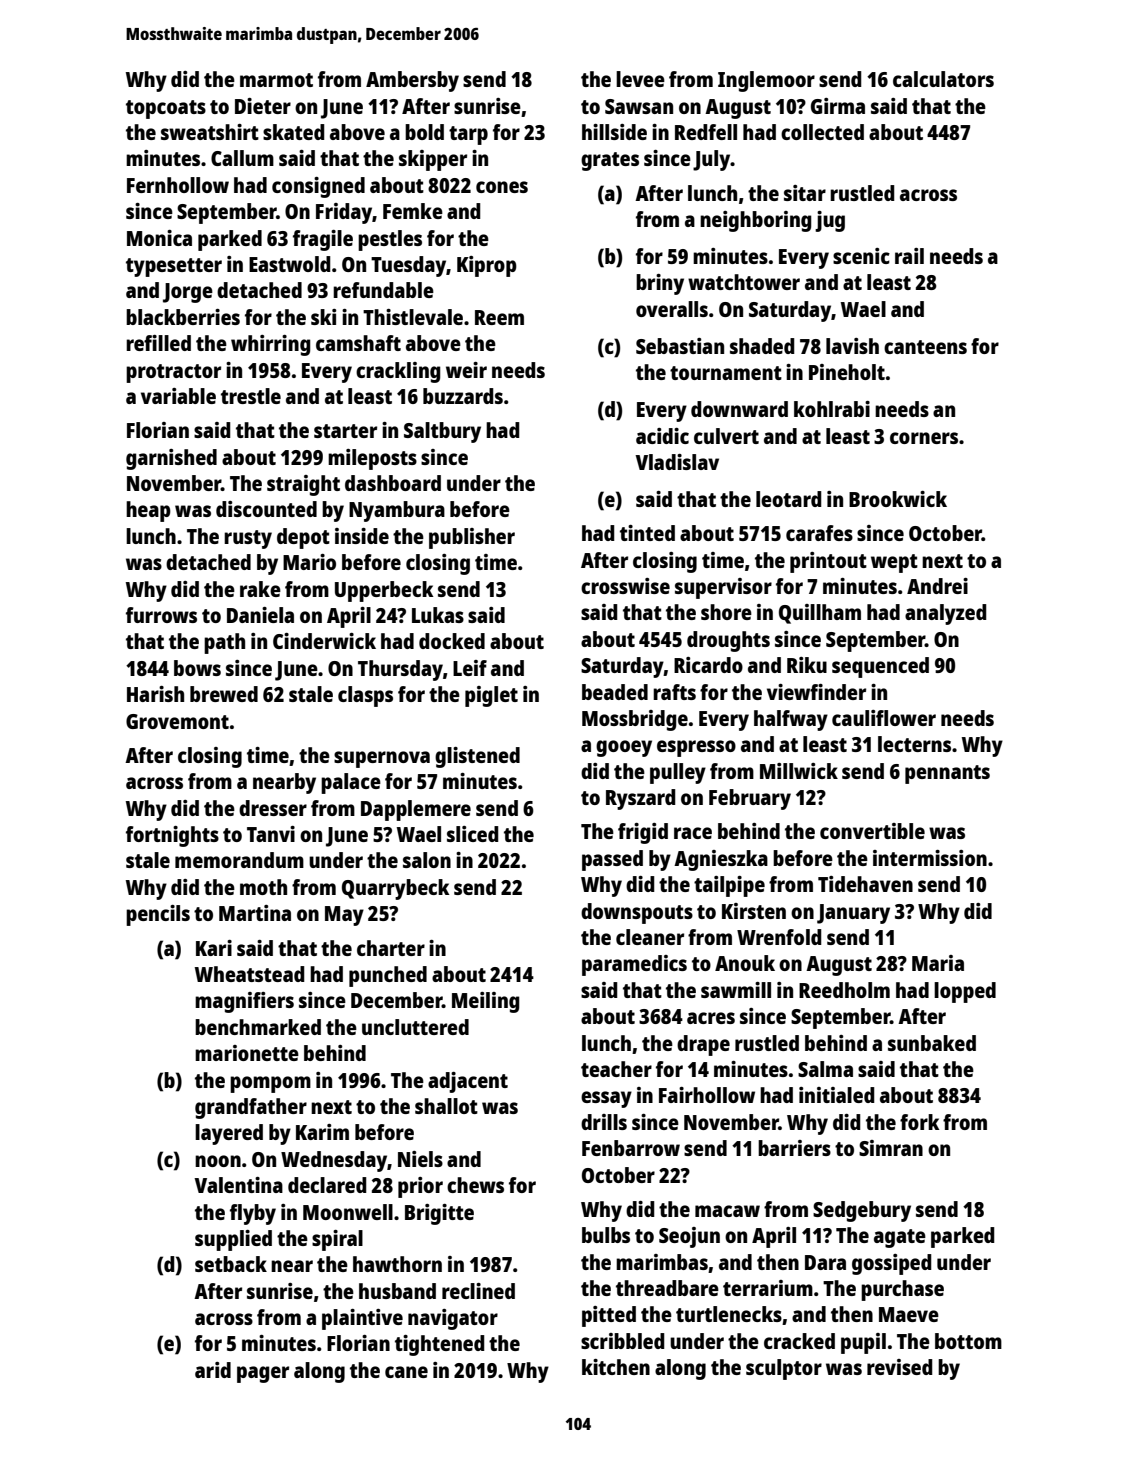 This image has height=1463, width=1130. Describe the element at coordinates (946, 614) in the image. I see `analyzed` at that location.
